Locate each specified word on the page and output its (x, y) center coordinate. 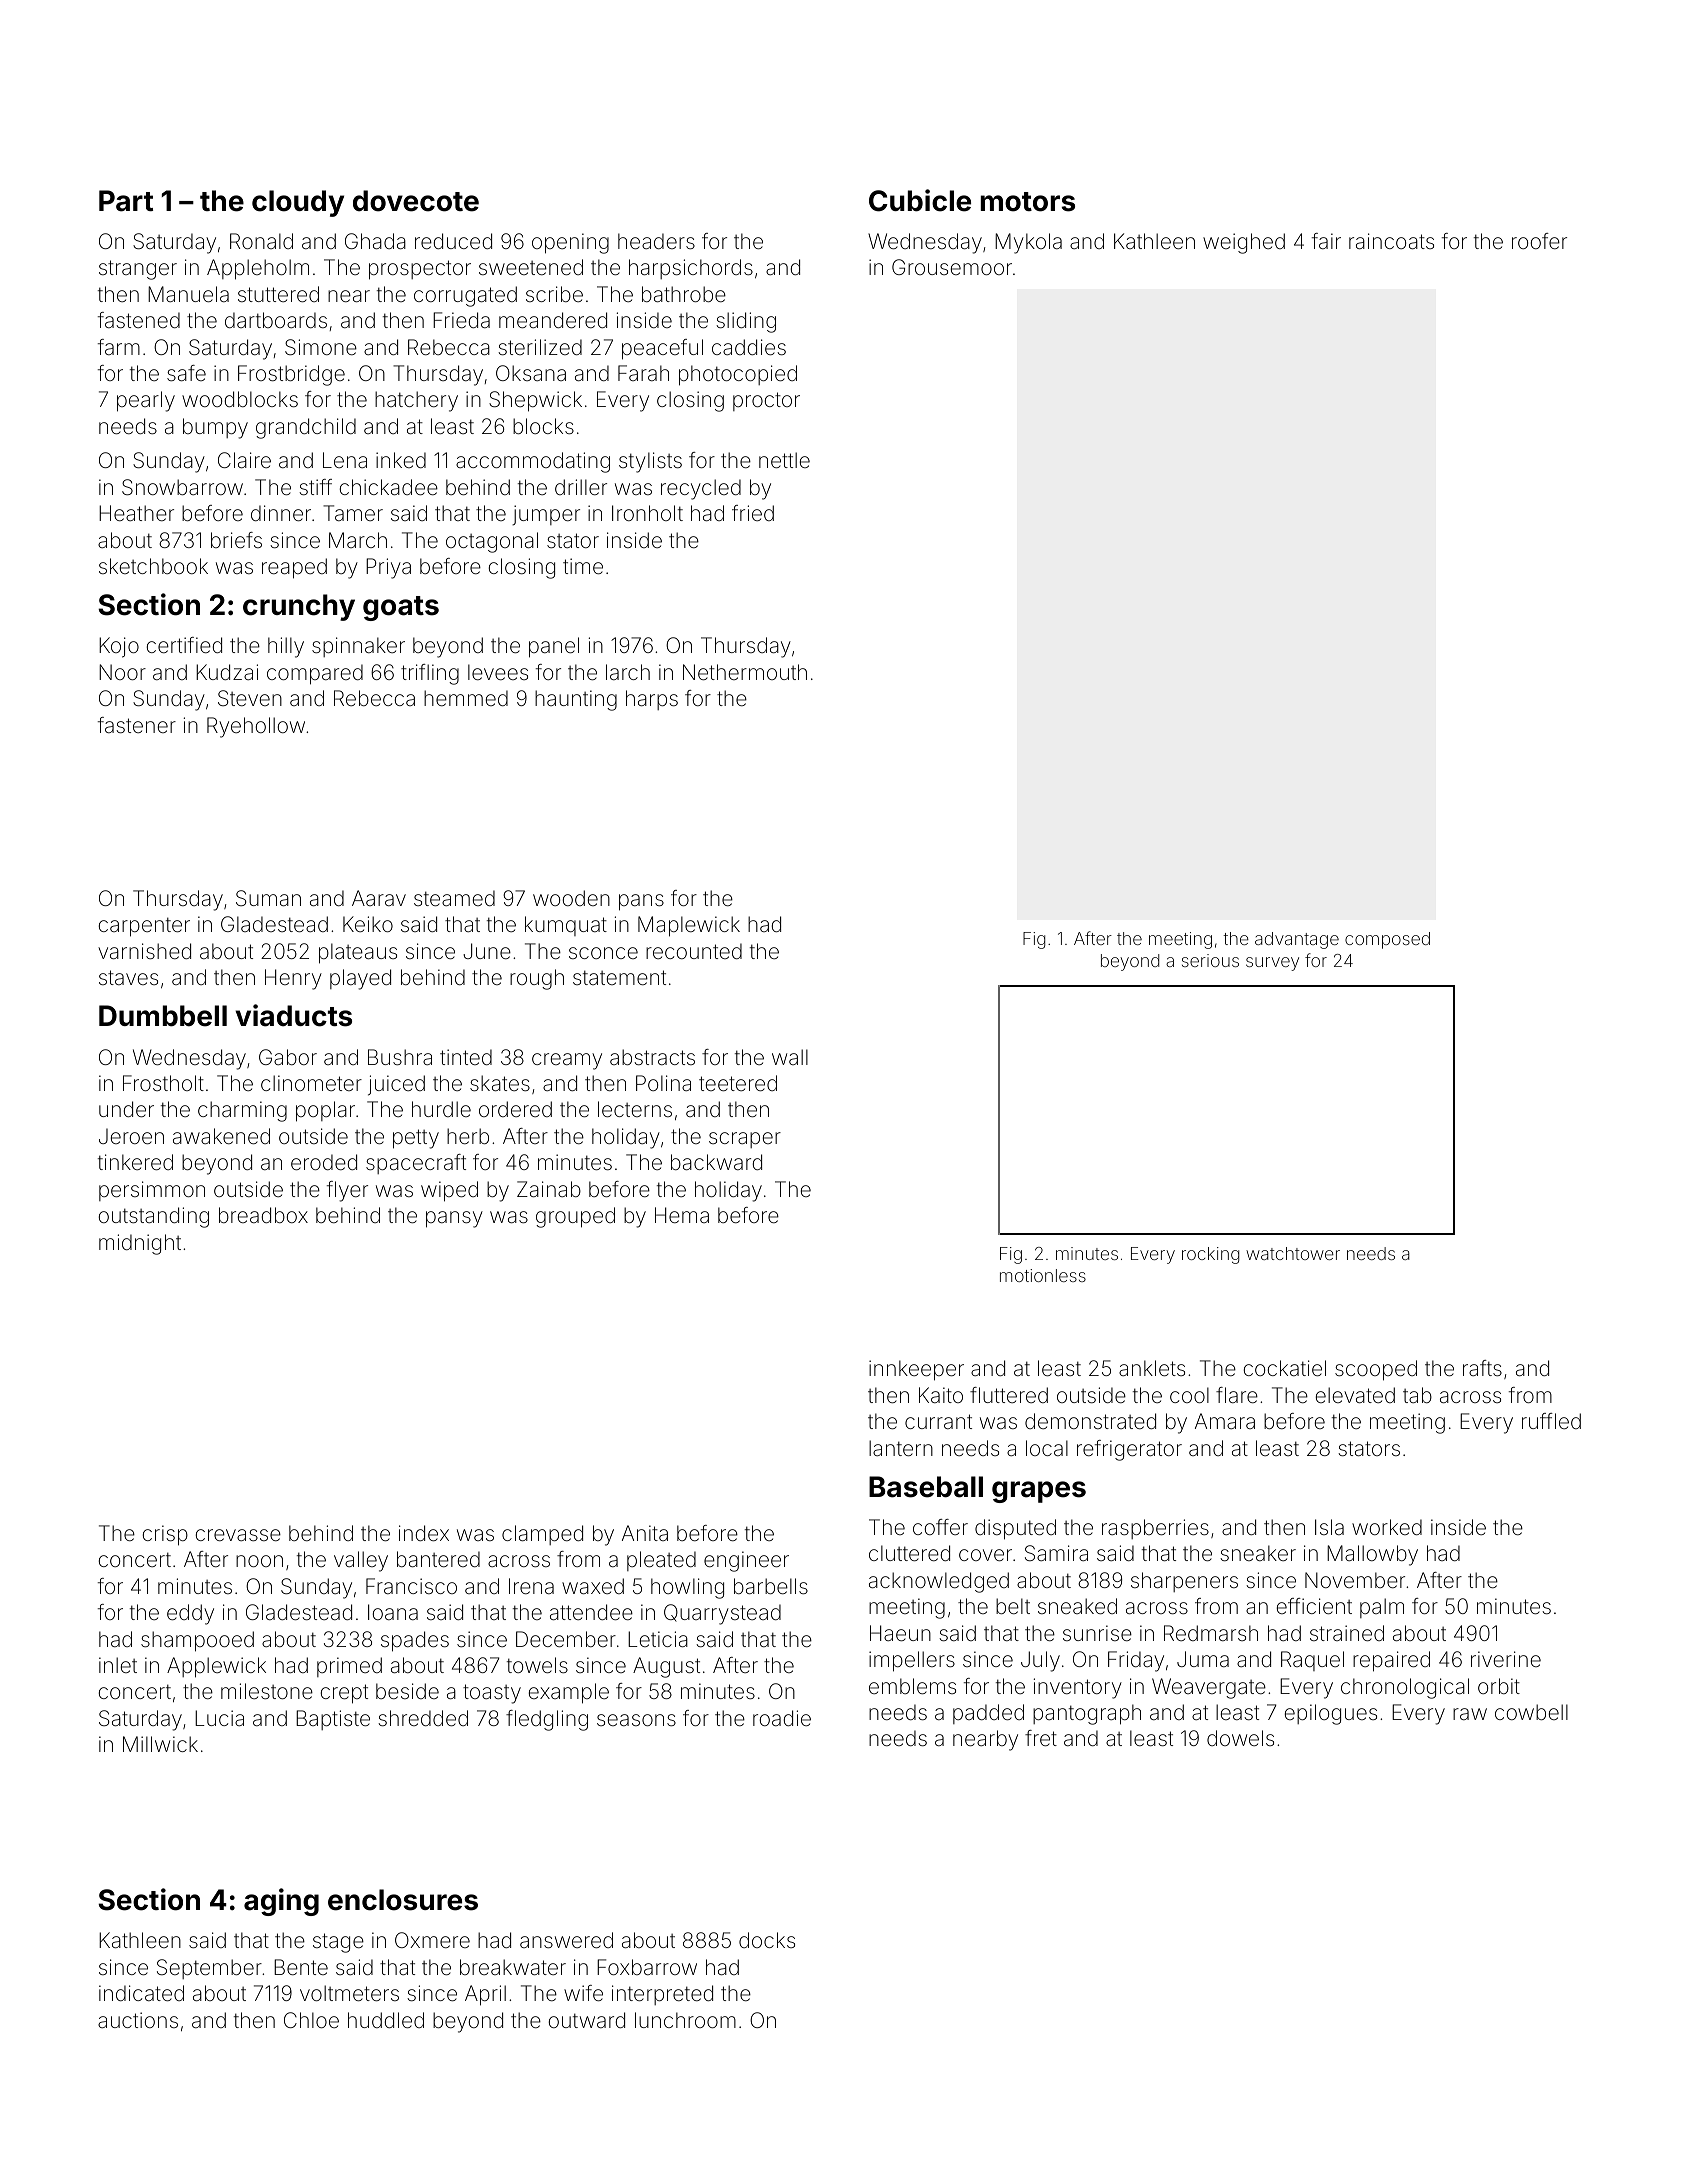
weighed (1244, 243)
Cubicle (920, 200)
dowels (1240, 1738)
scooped (1376, 1370)
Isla (1329, 1527)
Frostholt (163, 1083)
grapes (1039, 1492)
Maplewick (689, 926)
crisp (165, 1535)
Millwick (160, 1744)
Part (126, 201)
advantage (1297, 940)
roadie (782, 1718)
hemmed (466, 698)
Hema (682, 1215)
